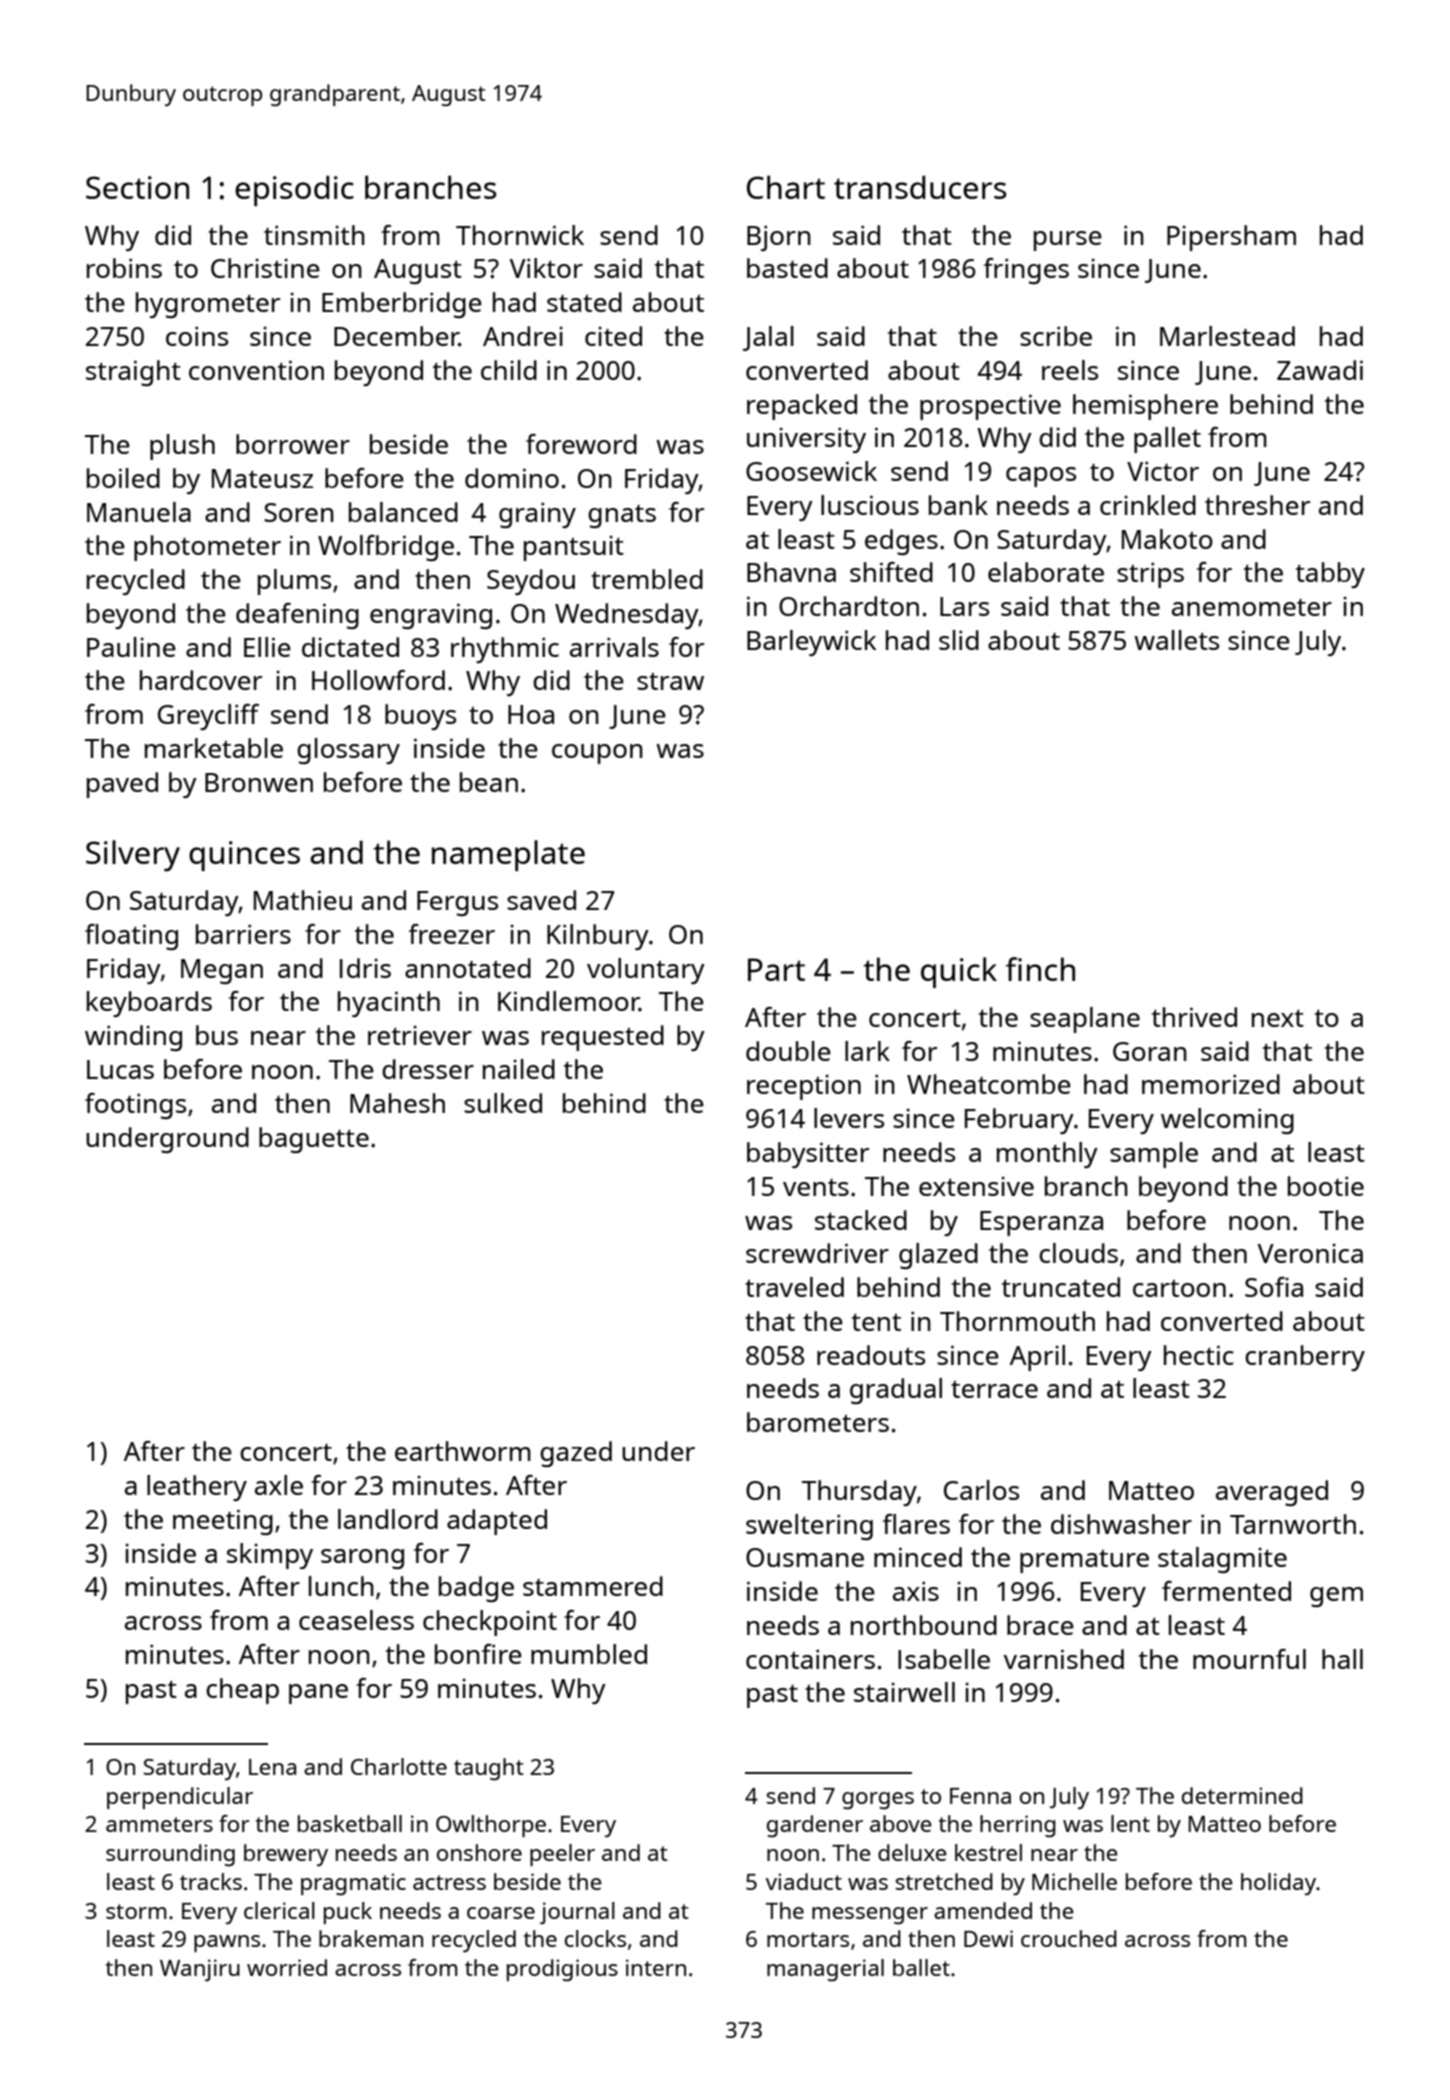  Describe the element at coordinates (805, 1557) in the page. I see `Ousmane` at that location.
